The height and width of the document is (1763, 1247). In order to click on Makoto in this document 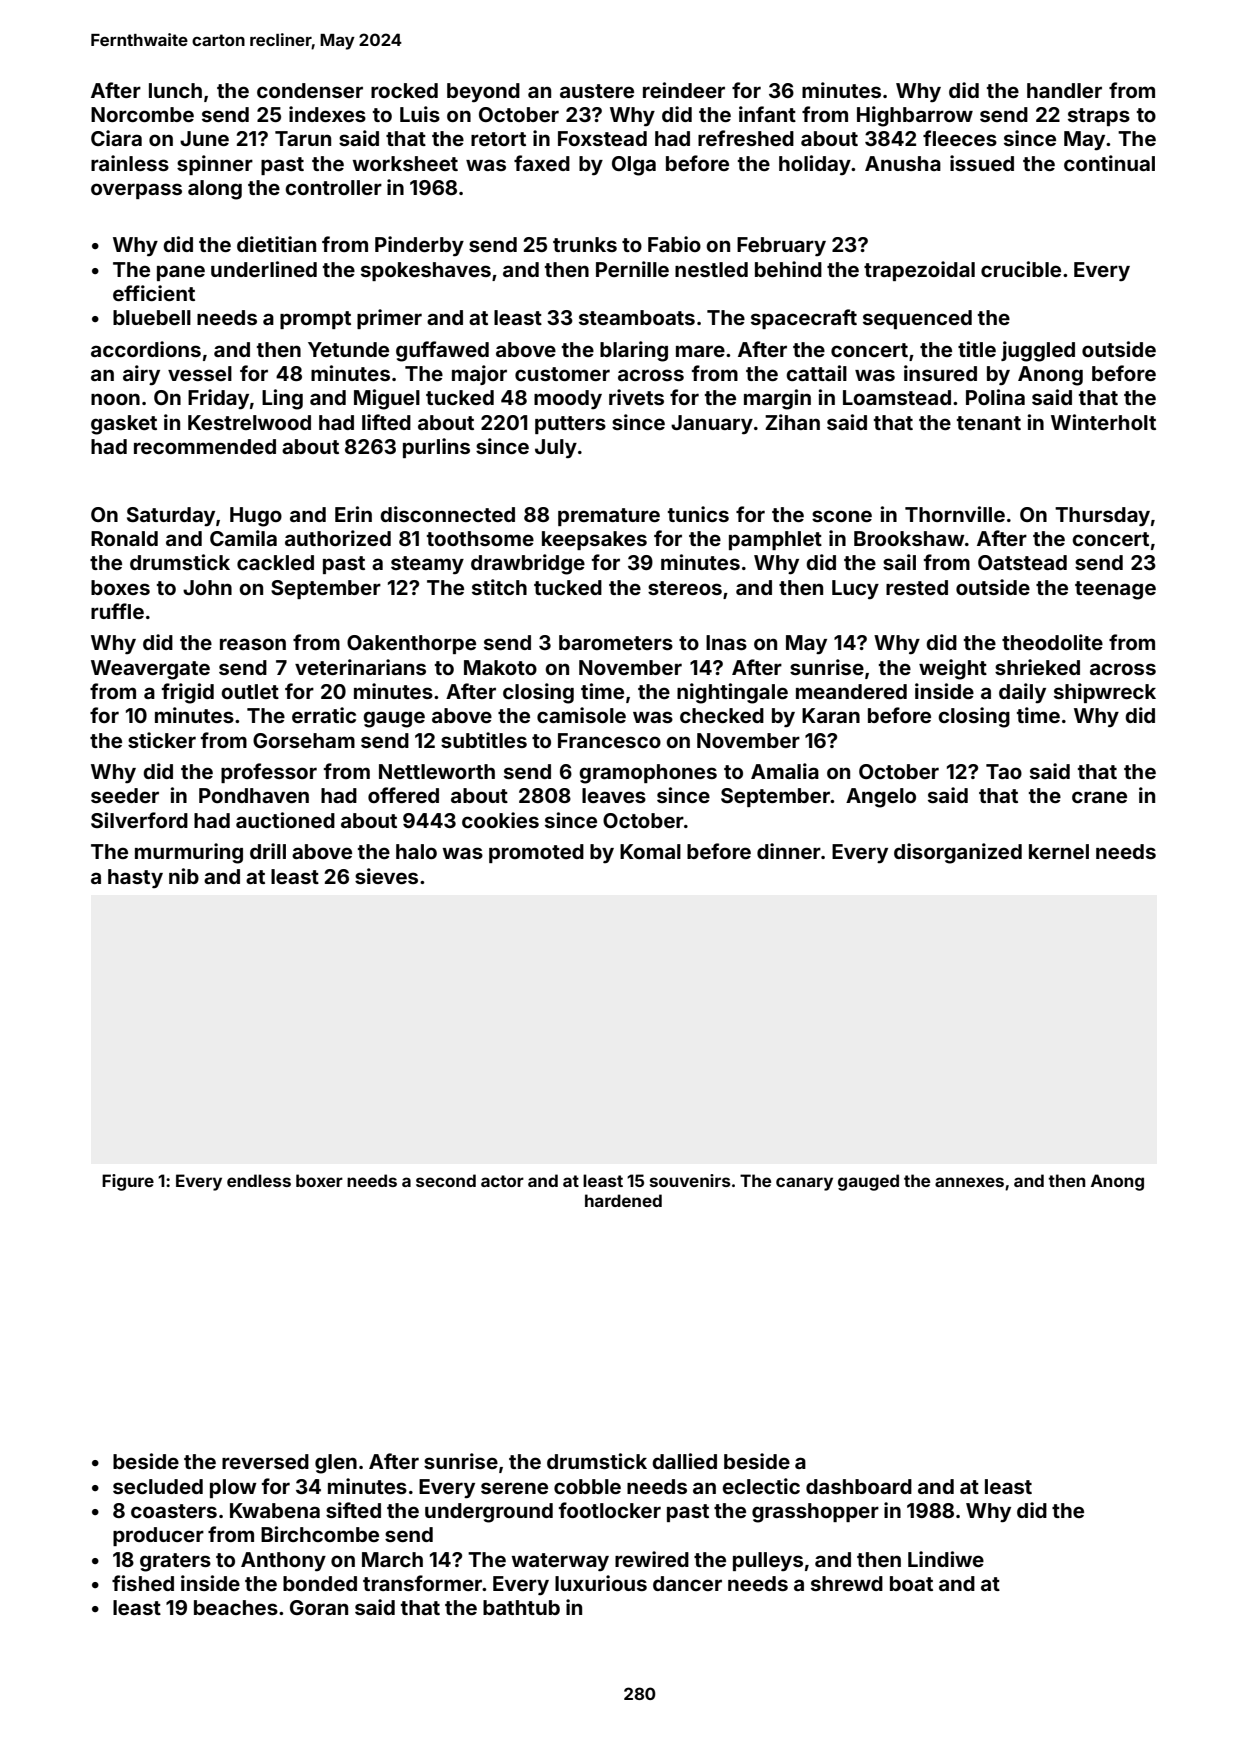, I will do `click(500, 667)`.
